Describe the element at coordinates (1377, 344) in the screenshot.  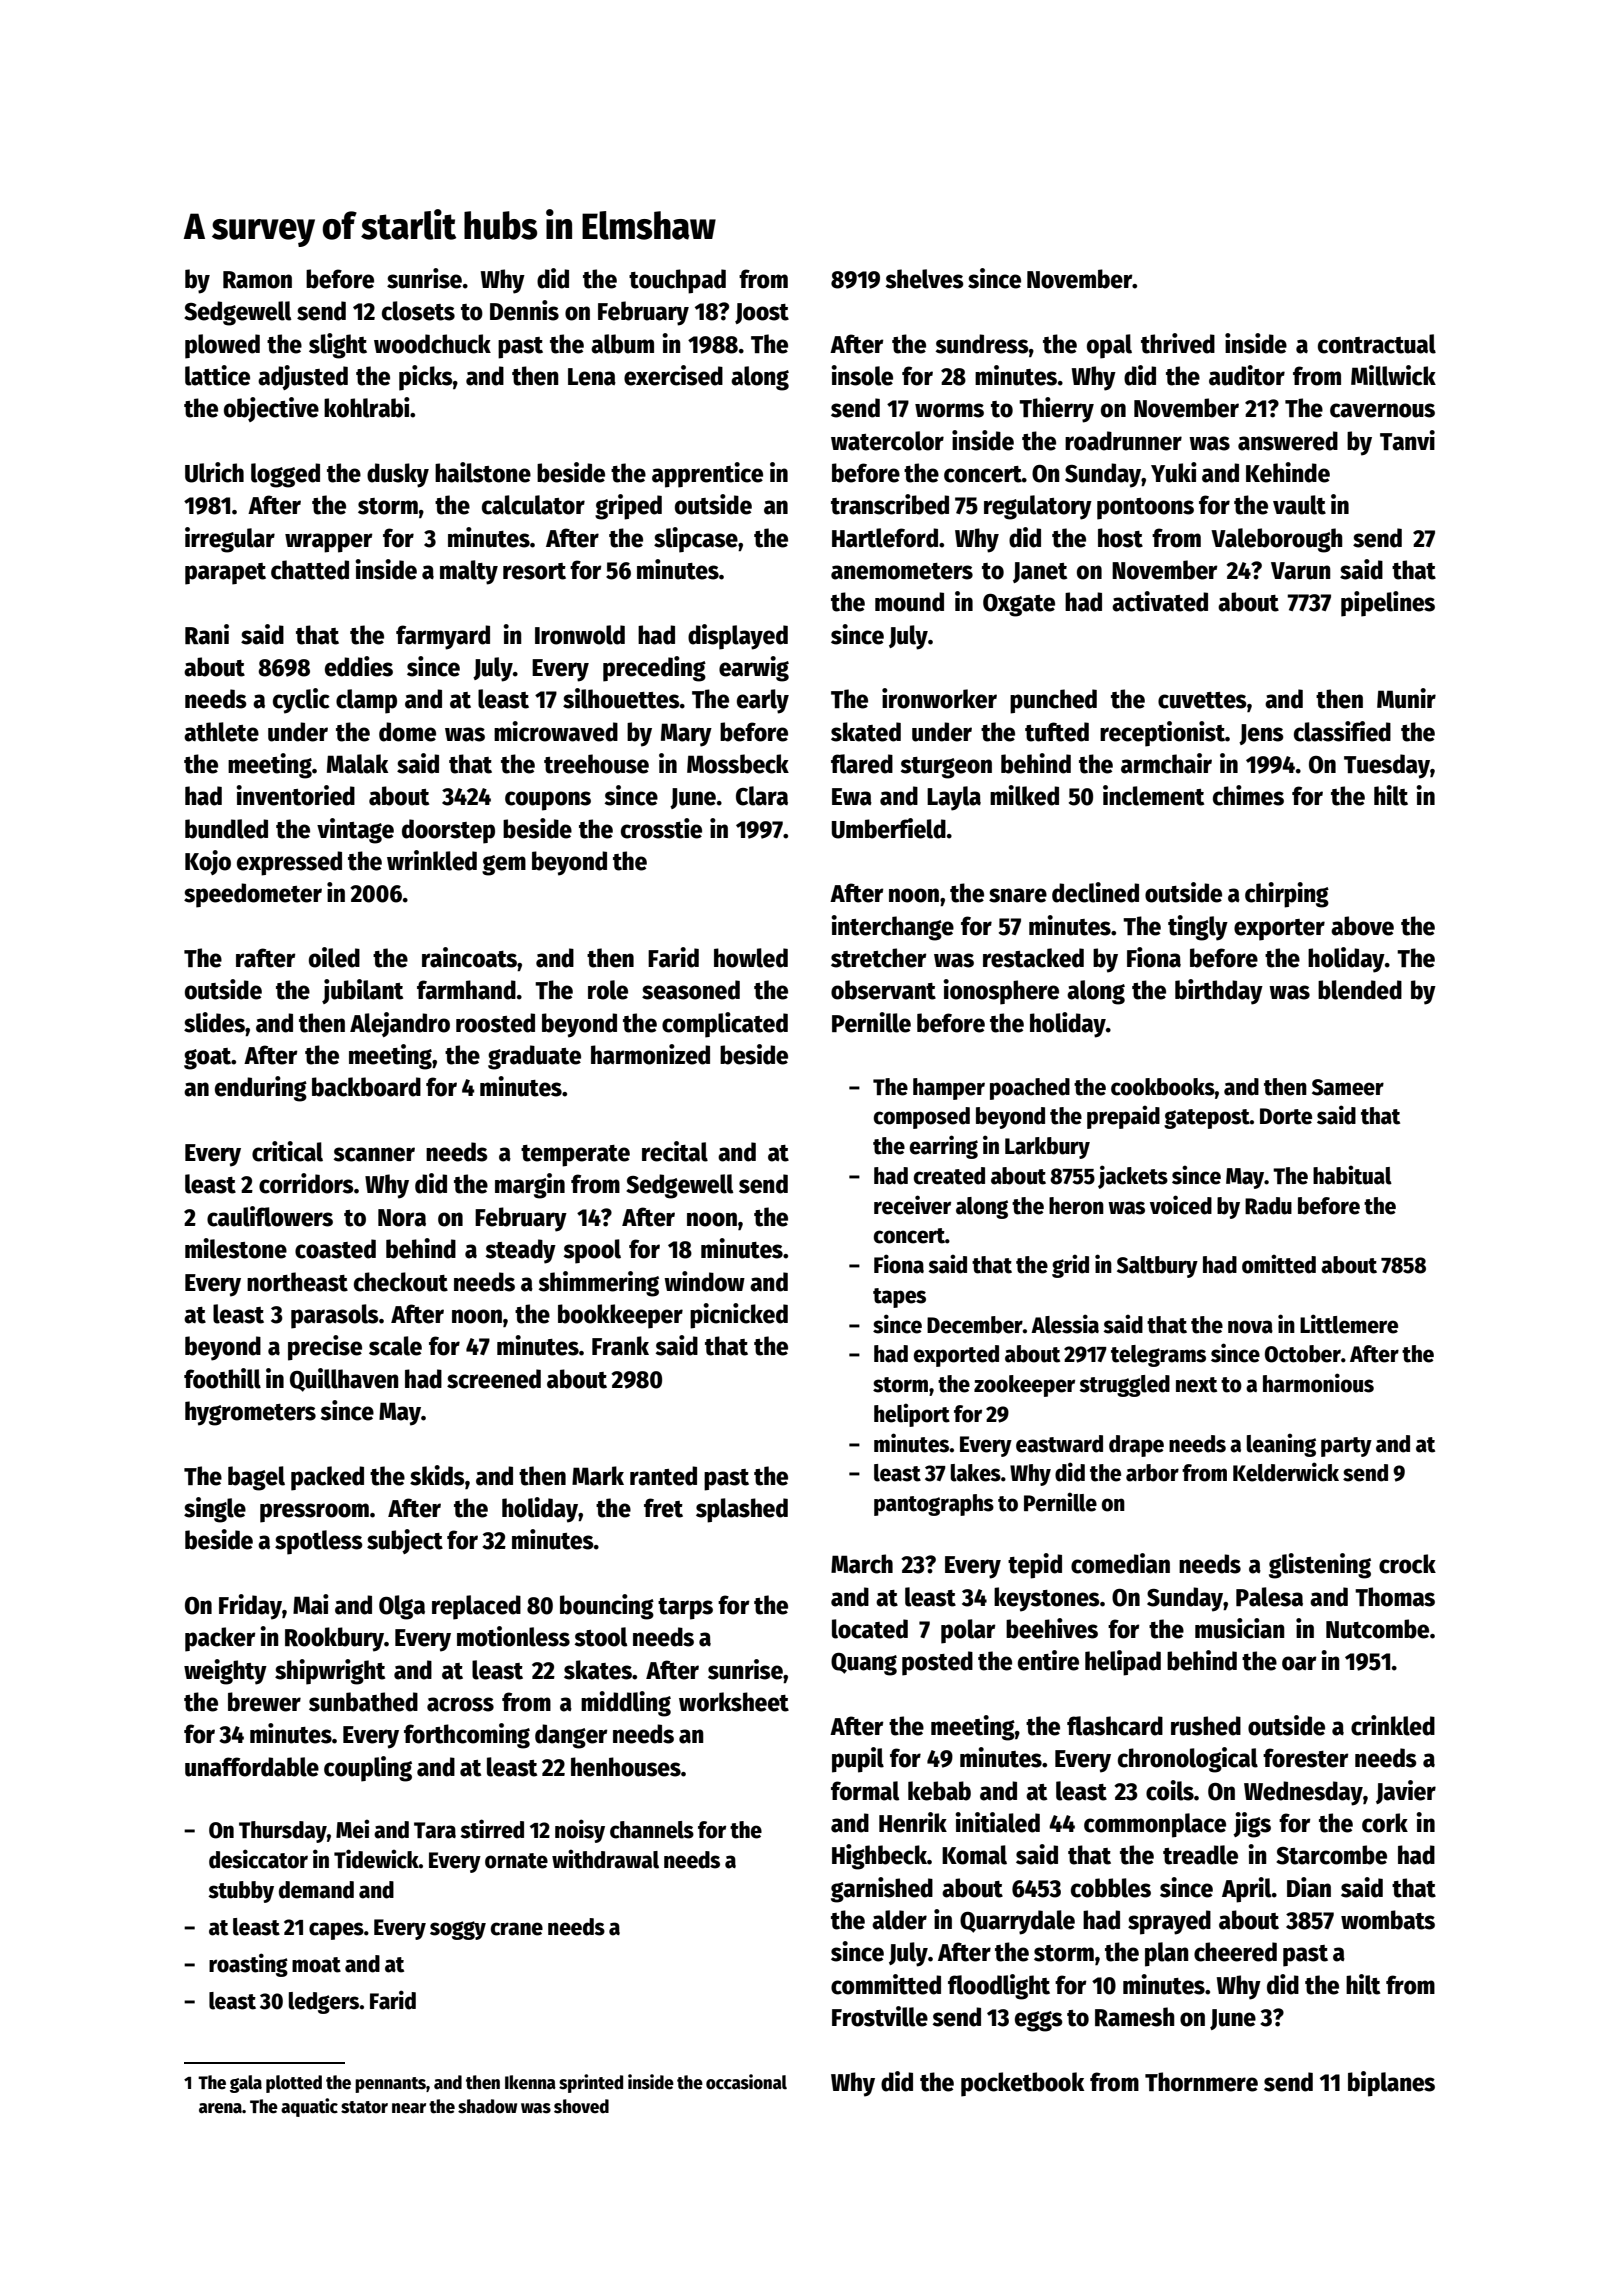
I see `contractual` at that location.
